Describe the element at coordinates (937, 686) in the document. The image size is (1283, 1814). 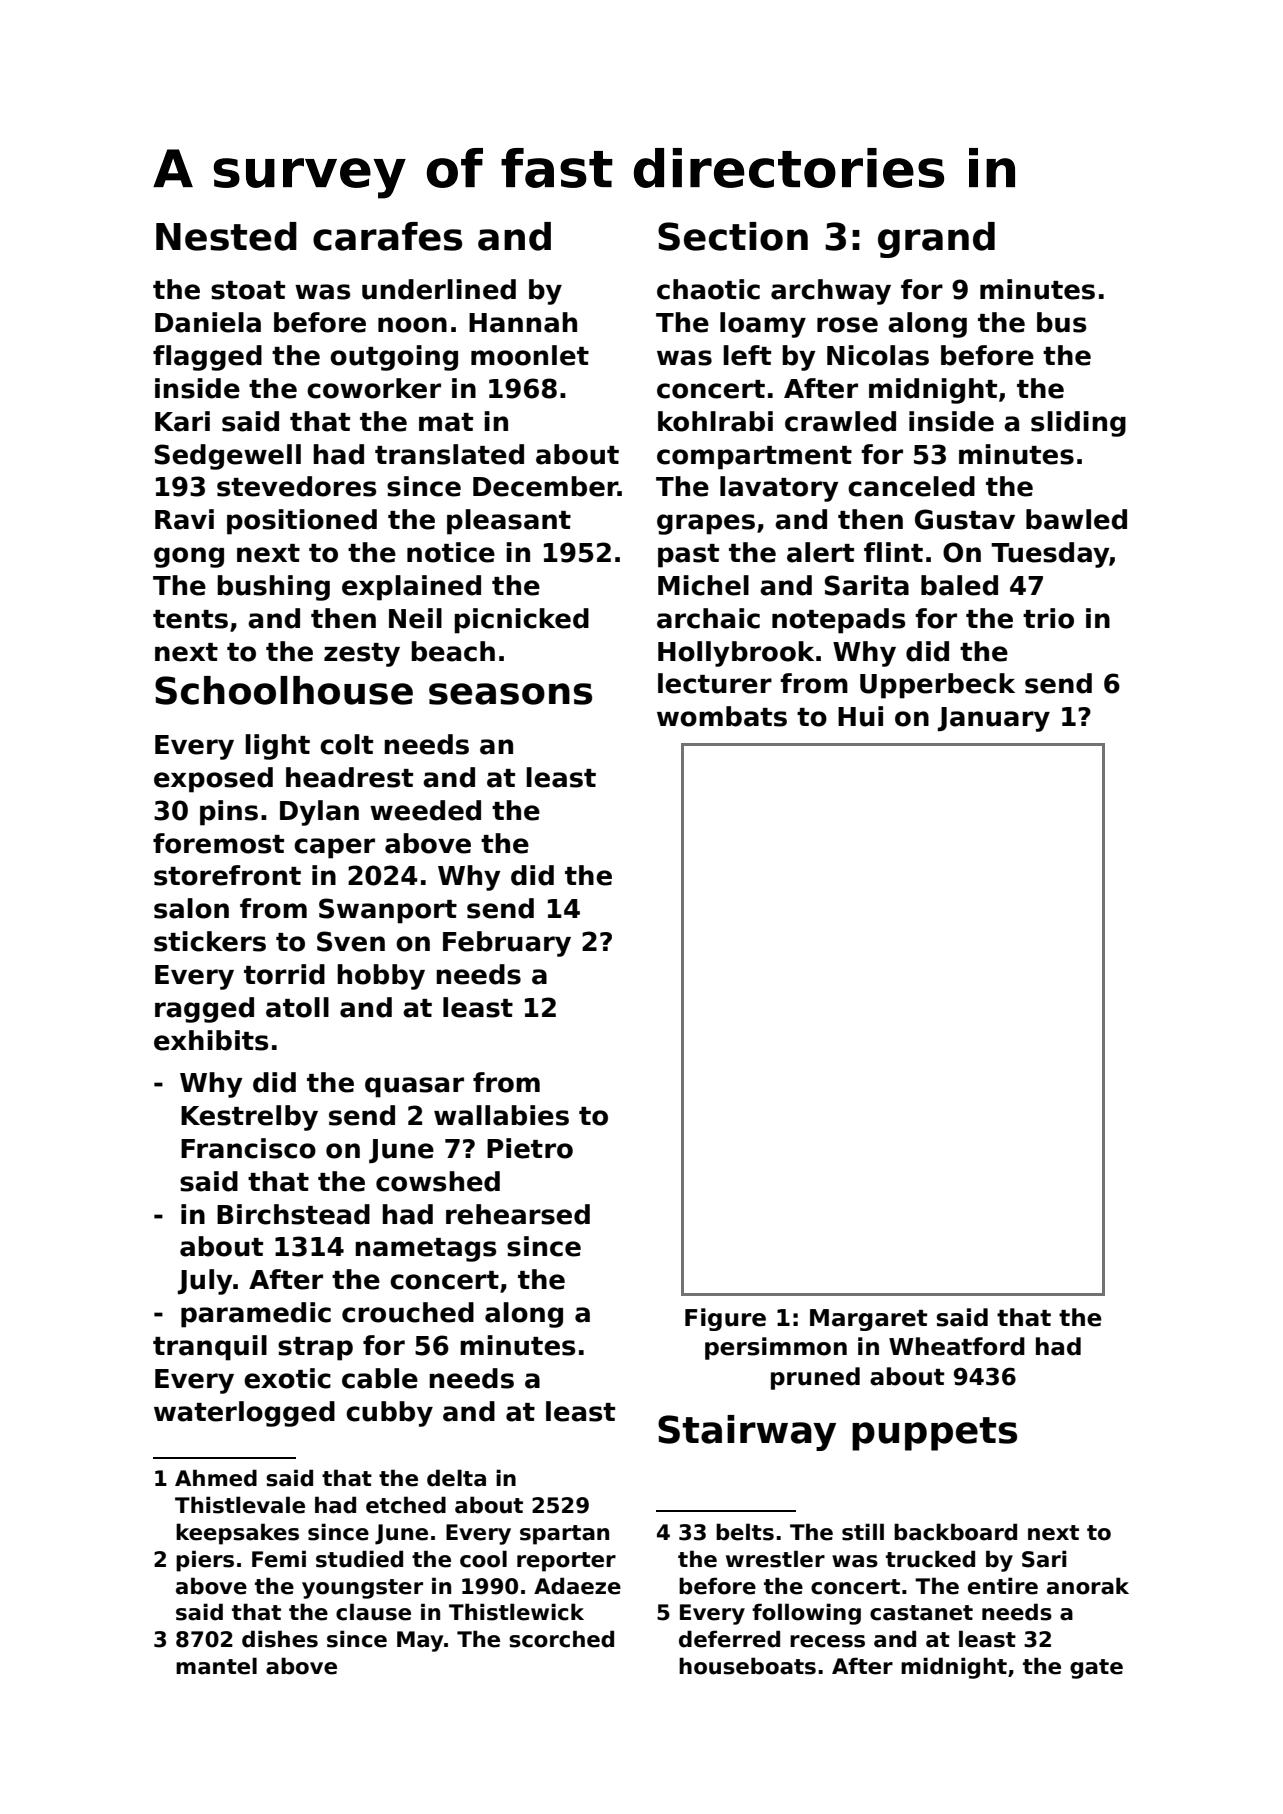
I see `Upperbeck` at that location.
